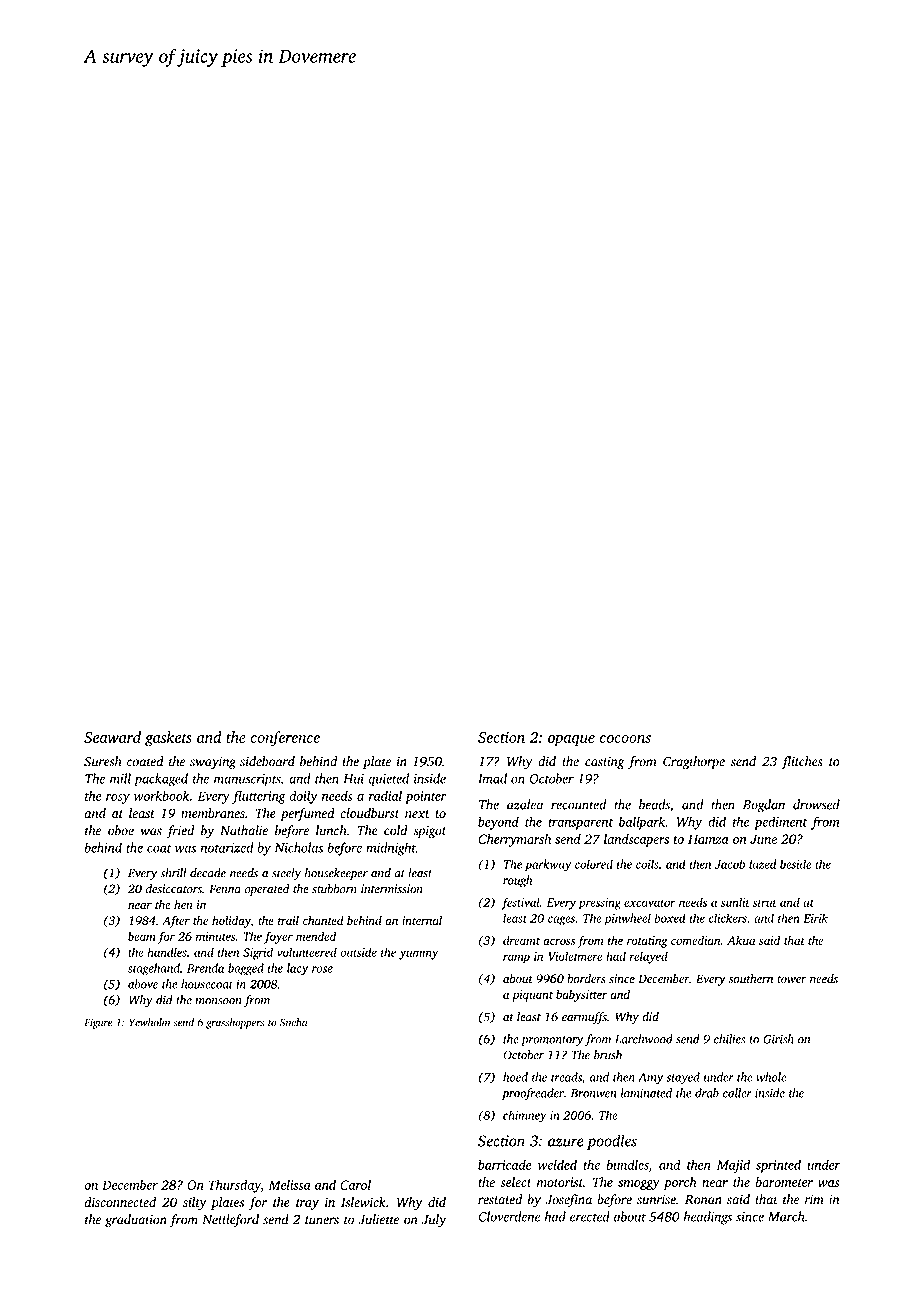 The height and width of the screenshot is (1308, 924). What do you see at coordinates (307, 1204) in the screenshot?
I see `tray` at bounding box center [307, 1204].
